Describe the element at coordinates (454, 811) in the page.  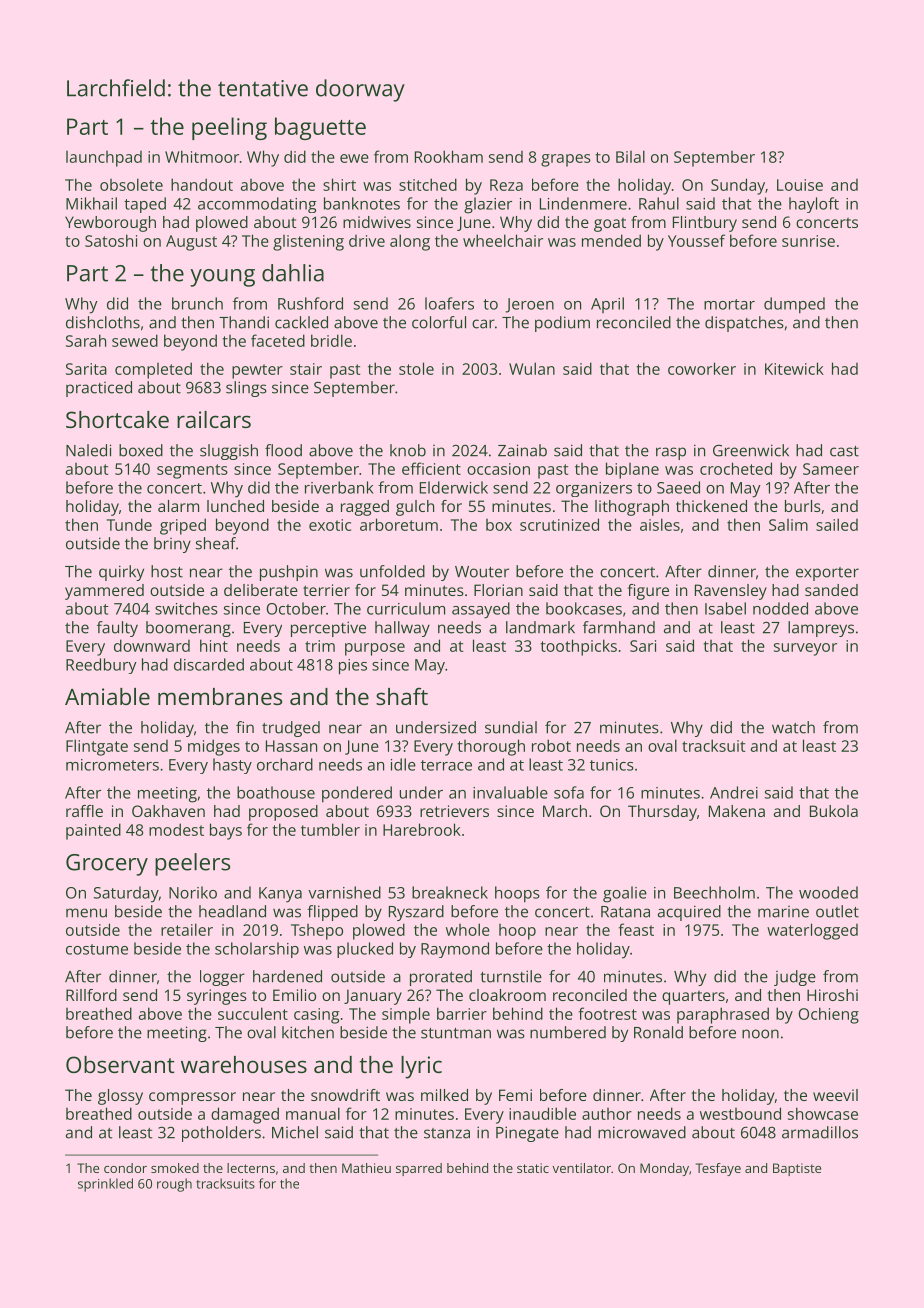
I see `retrievers` at that location.
